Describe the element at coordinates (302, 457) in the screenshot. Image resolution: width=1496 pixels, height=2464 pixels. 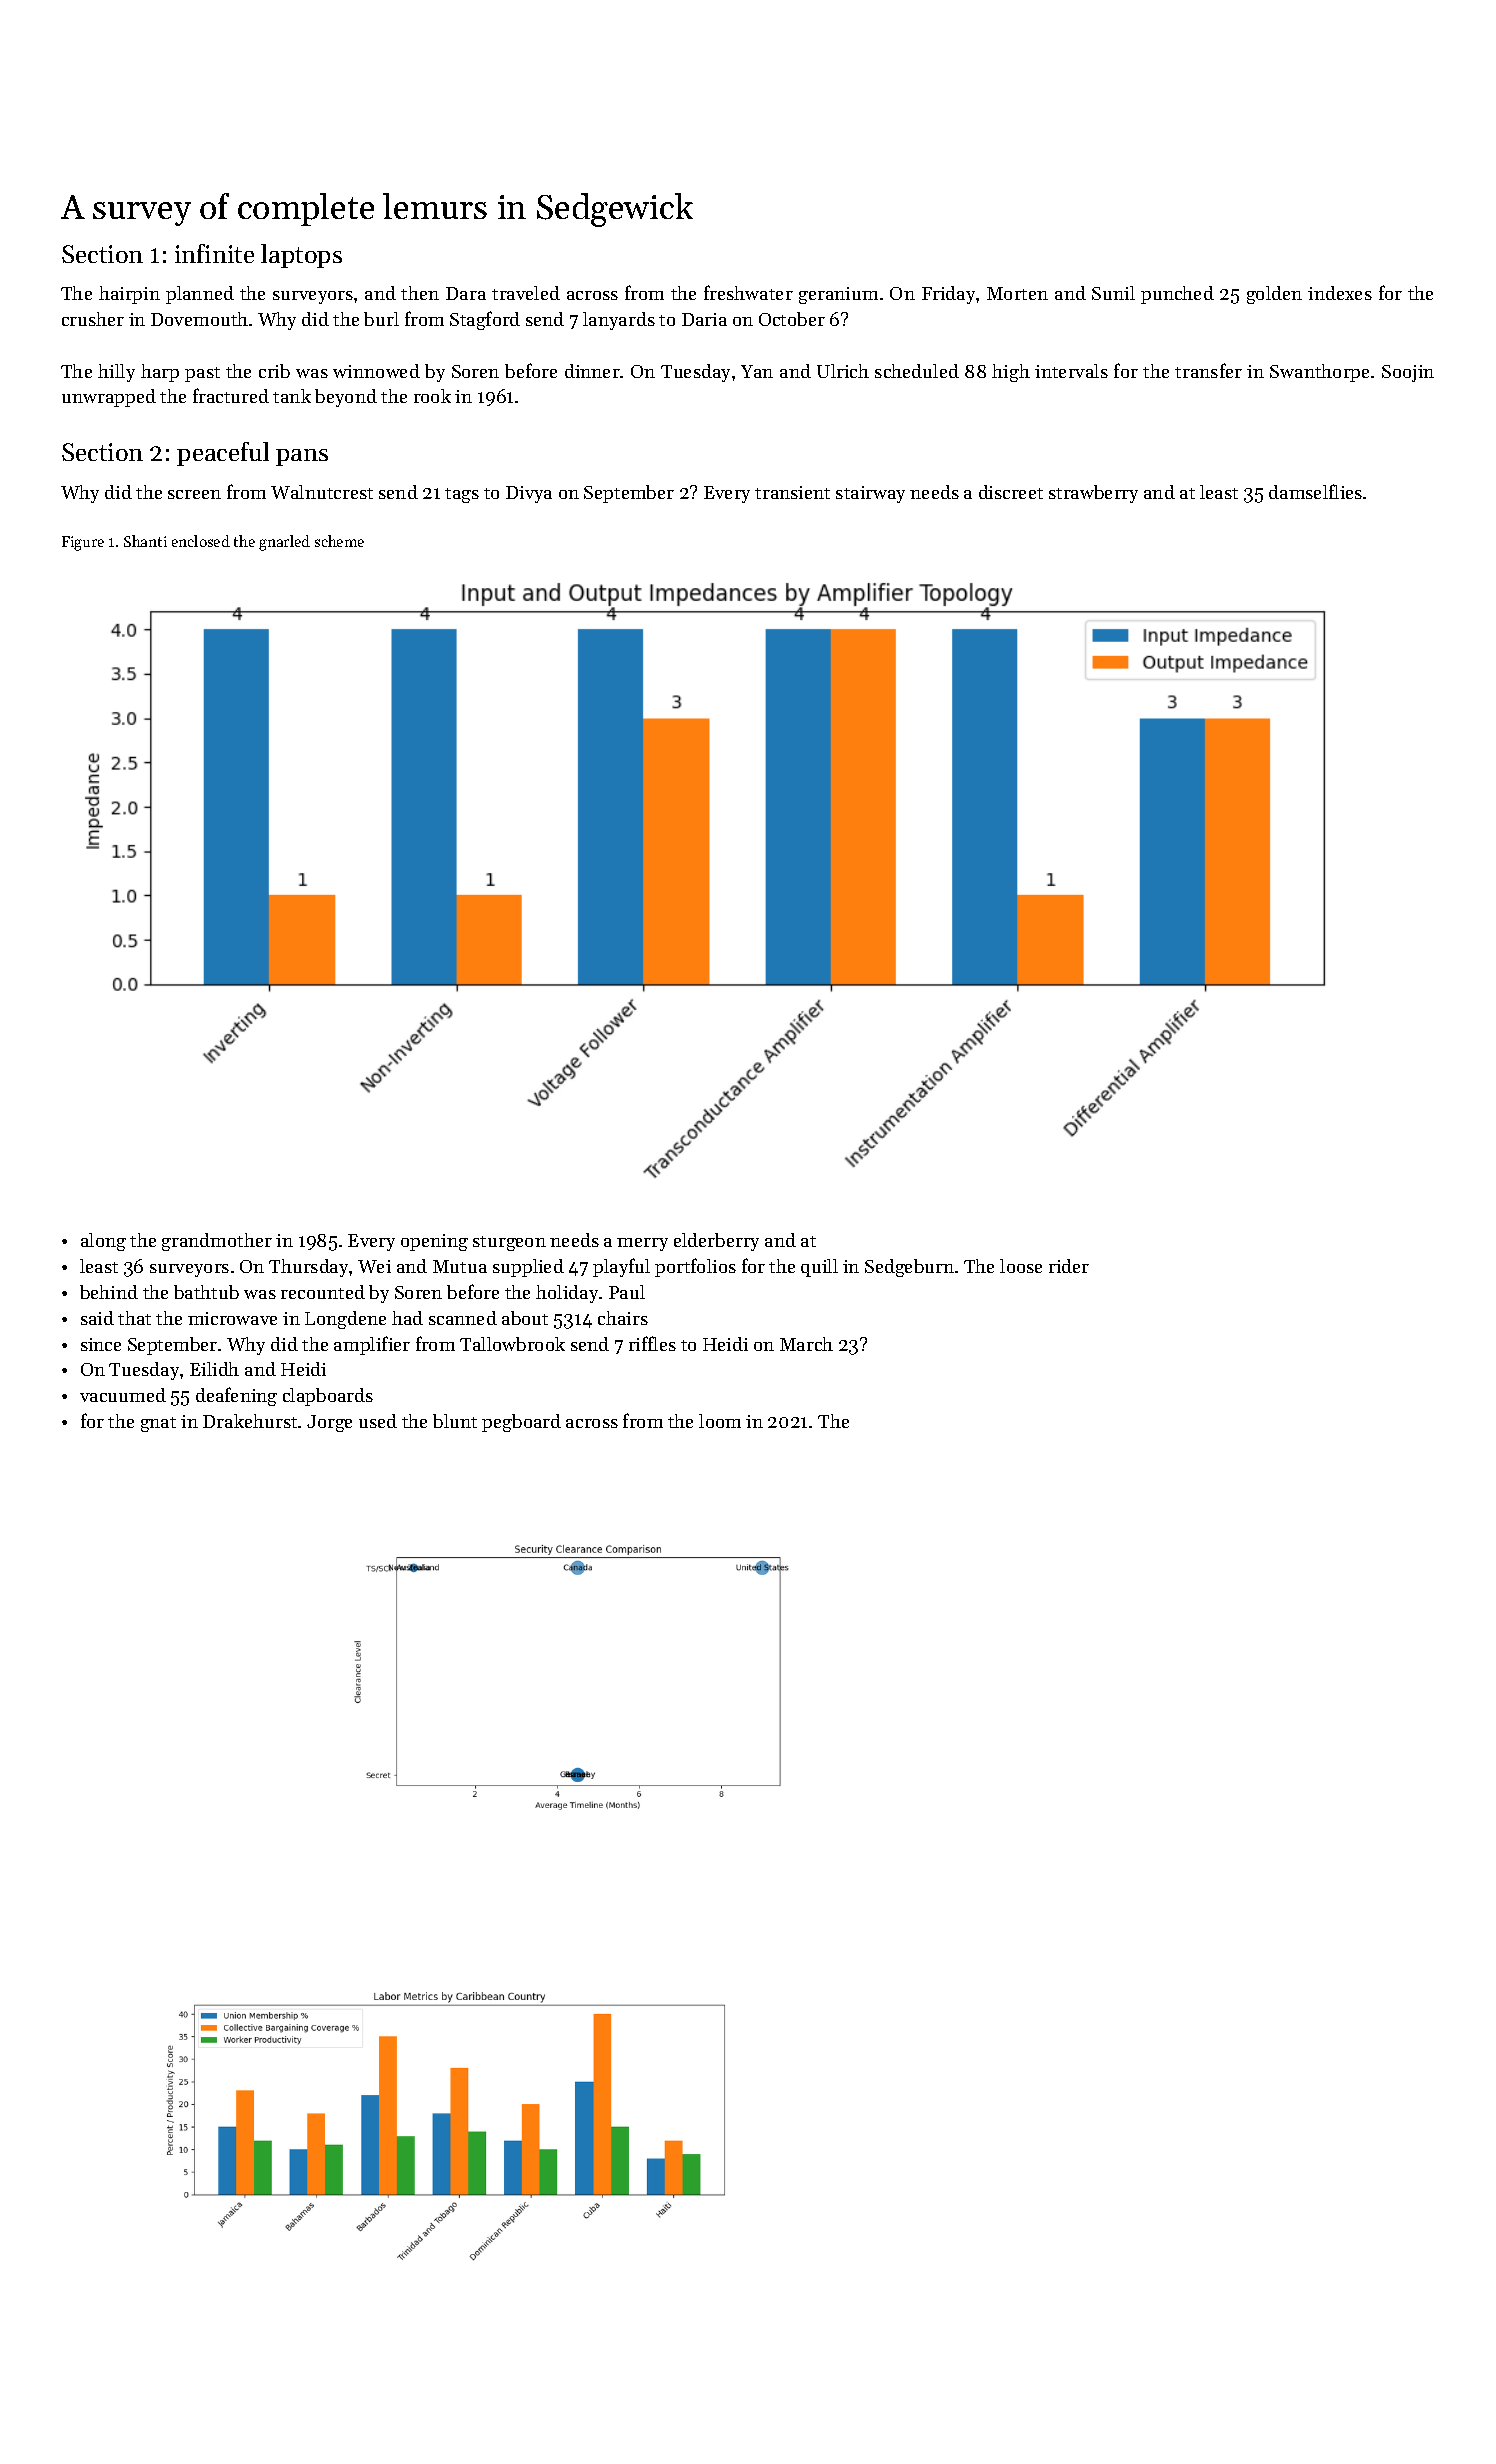
I see `pans` at that location.
